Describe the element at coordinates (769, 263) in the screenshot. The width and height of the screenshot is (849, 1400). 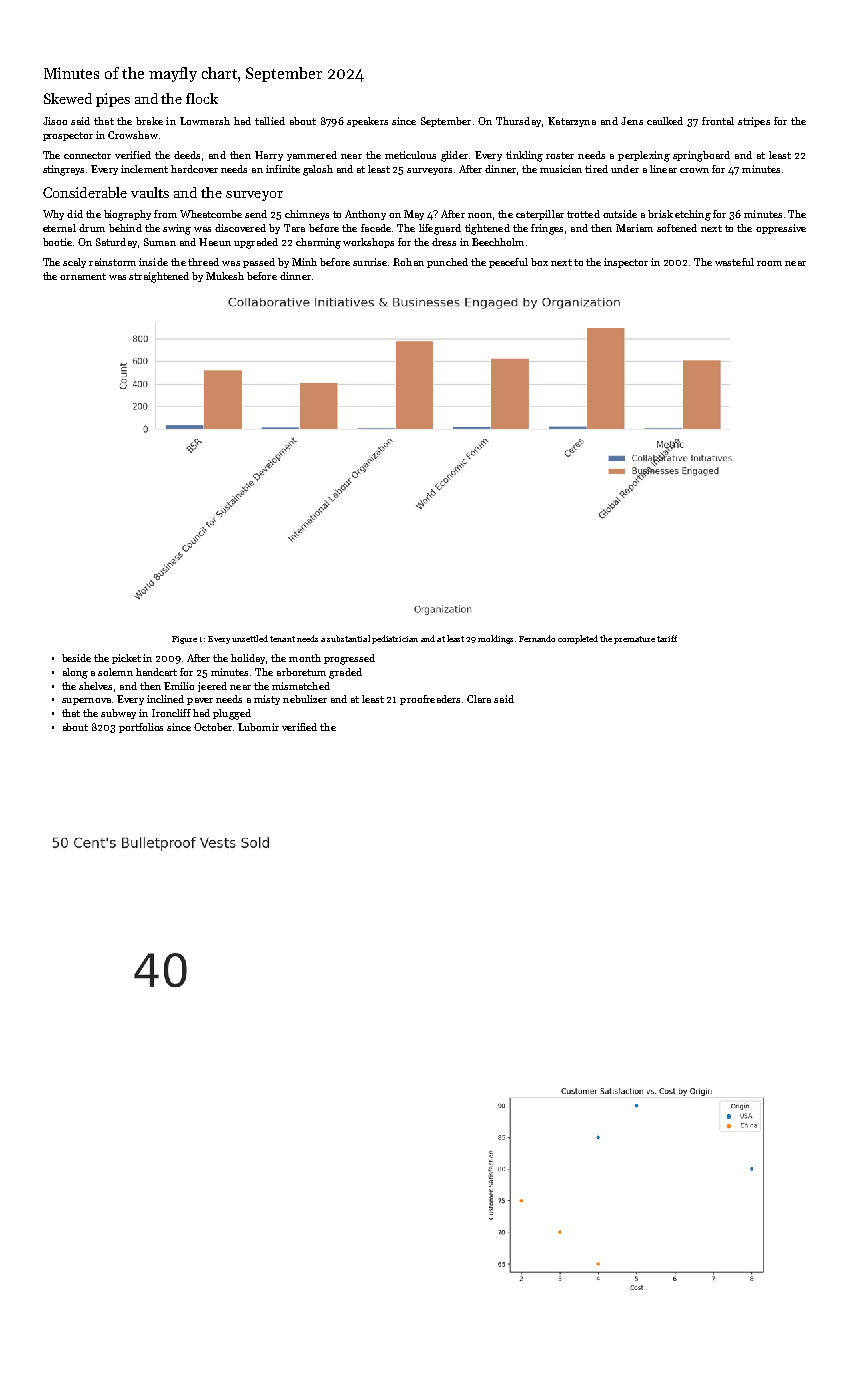
I see `room` at that location.
